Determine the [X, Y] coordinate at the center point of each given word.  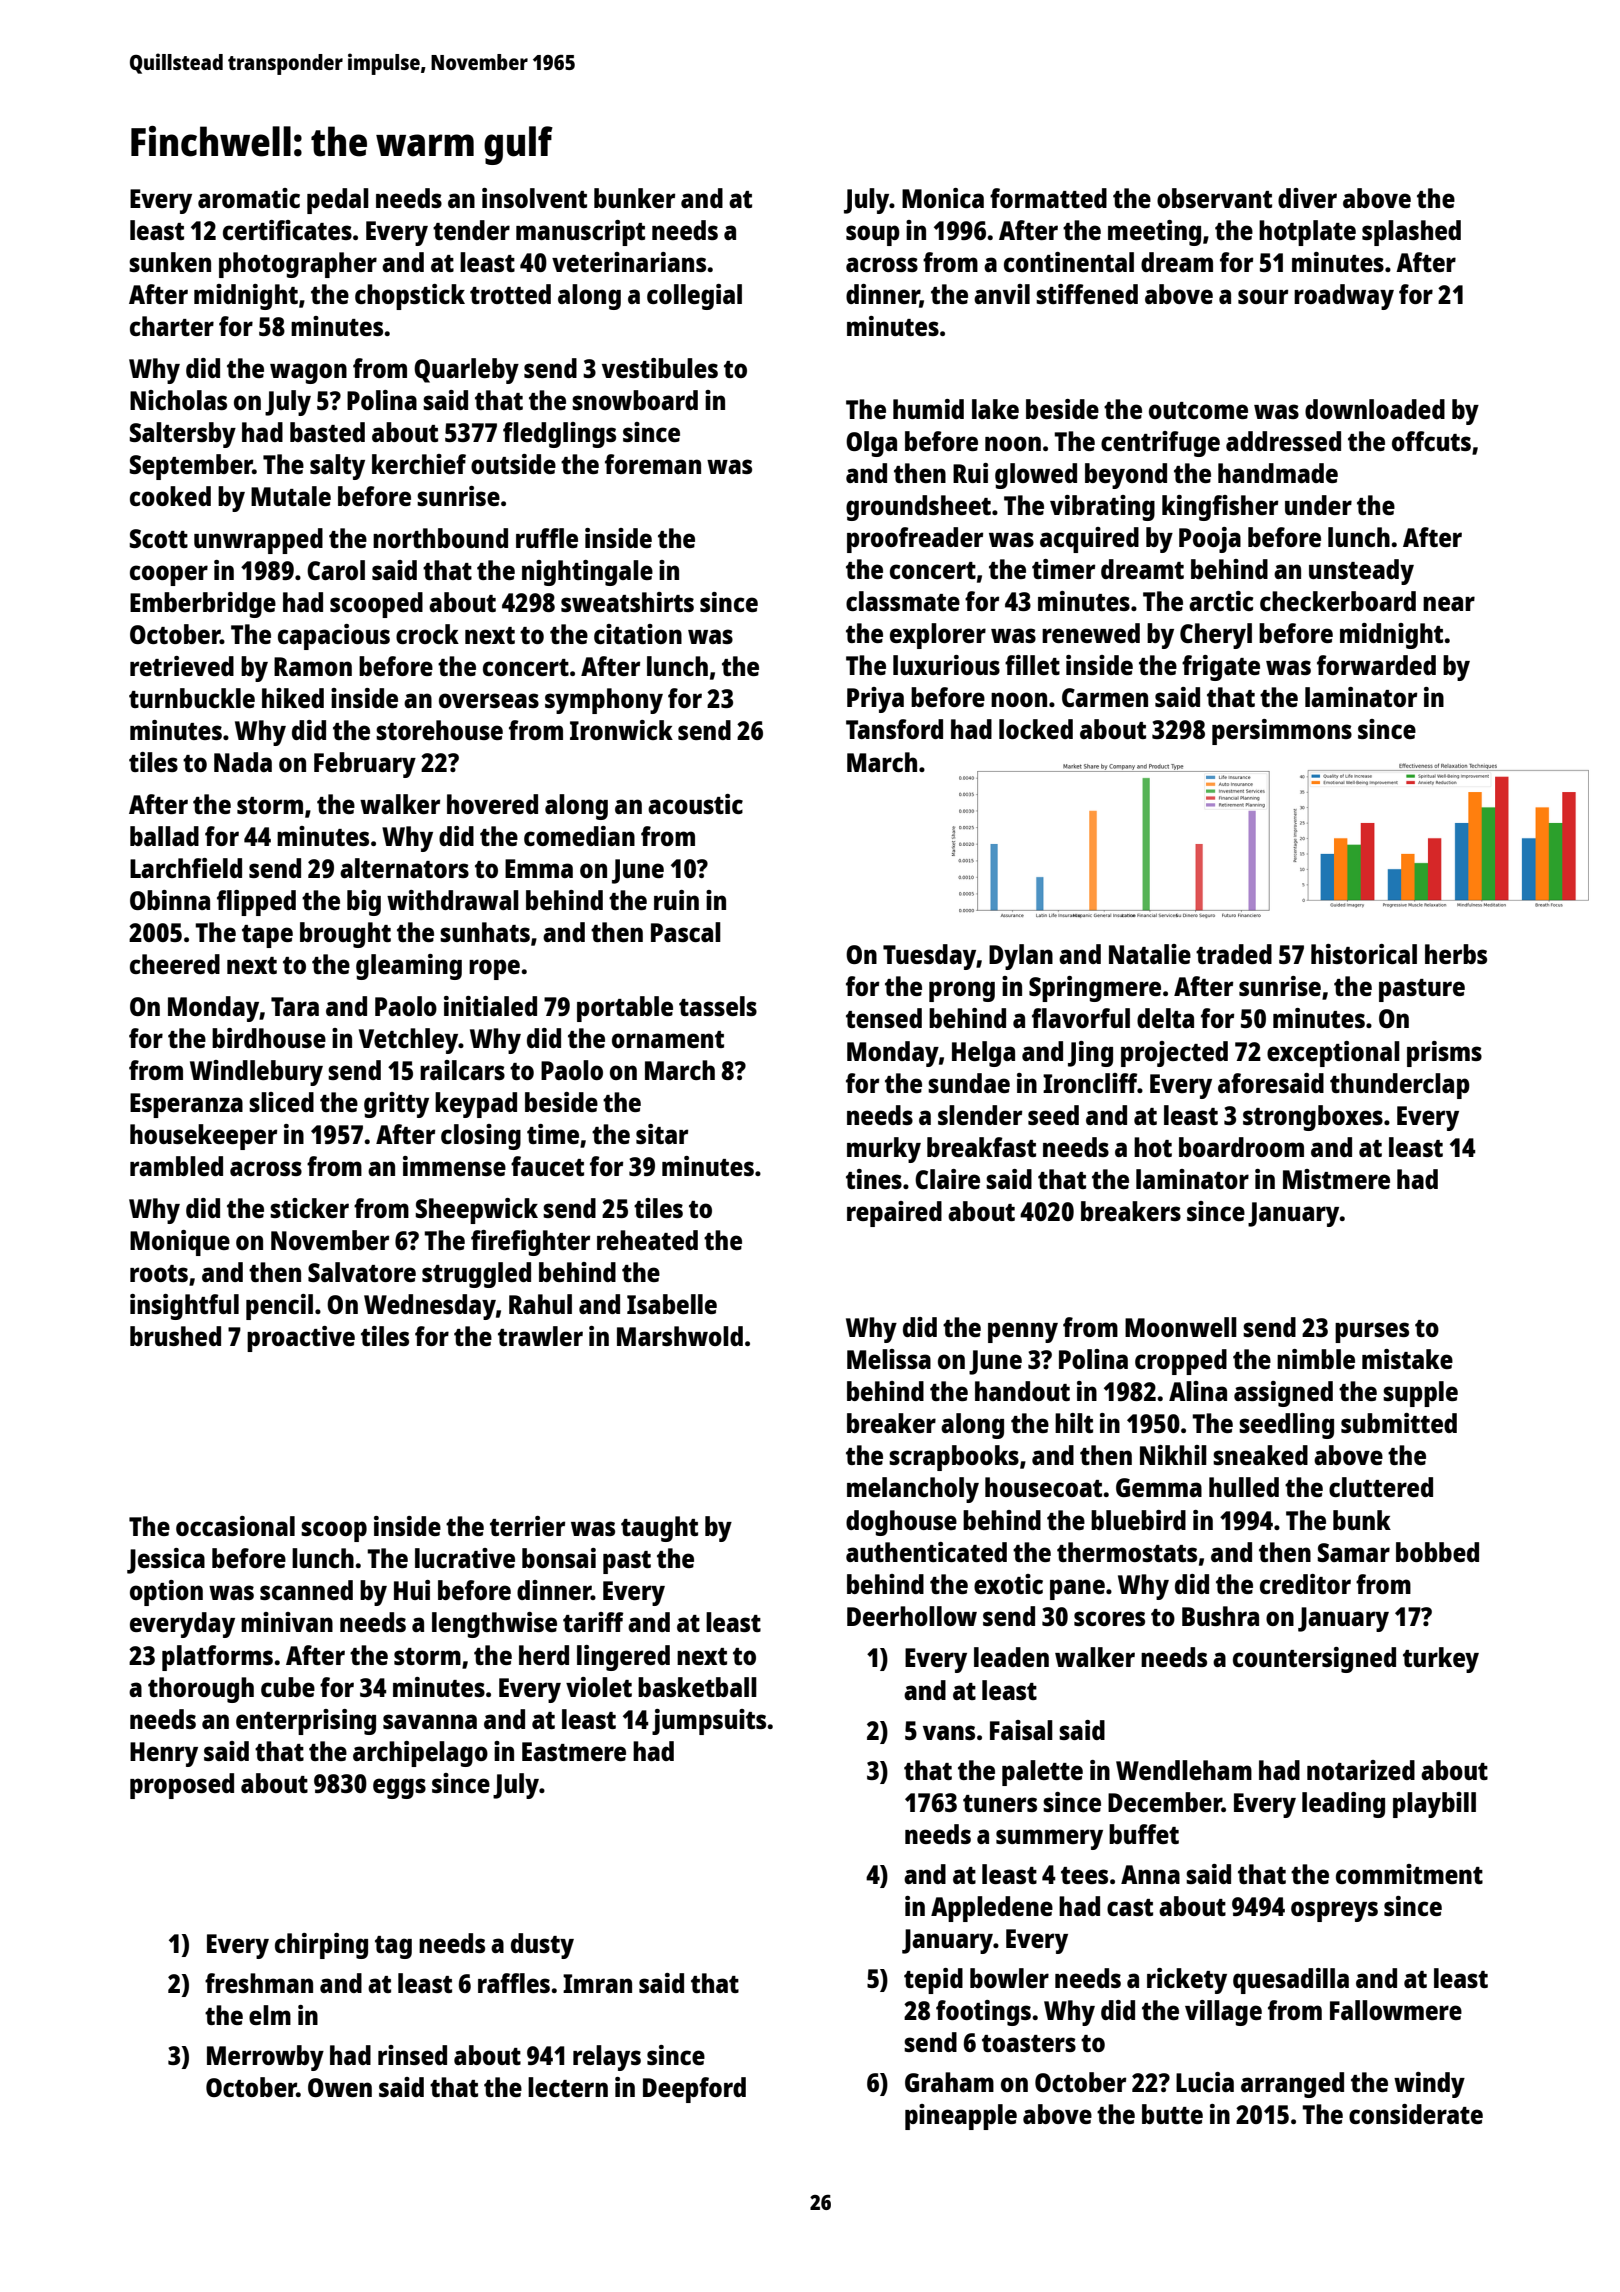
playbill [1434, 1805]
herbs [1456, 954]
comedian [579, 836]
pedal [338, 201]
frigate [1221, 668]
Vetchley [408, 1041]
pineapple [961, 2117]
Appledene [992, 1909]
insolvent [534, 198]
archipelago [420, 1754]
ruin [676, 900]
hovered [492, 804]
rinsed [412, 2055]
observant [1214, 198]
